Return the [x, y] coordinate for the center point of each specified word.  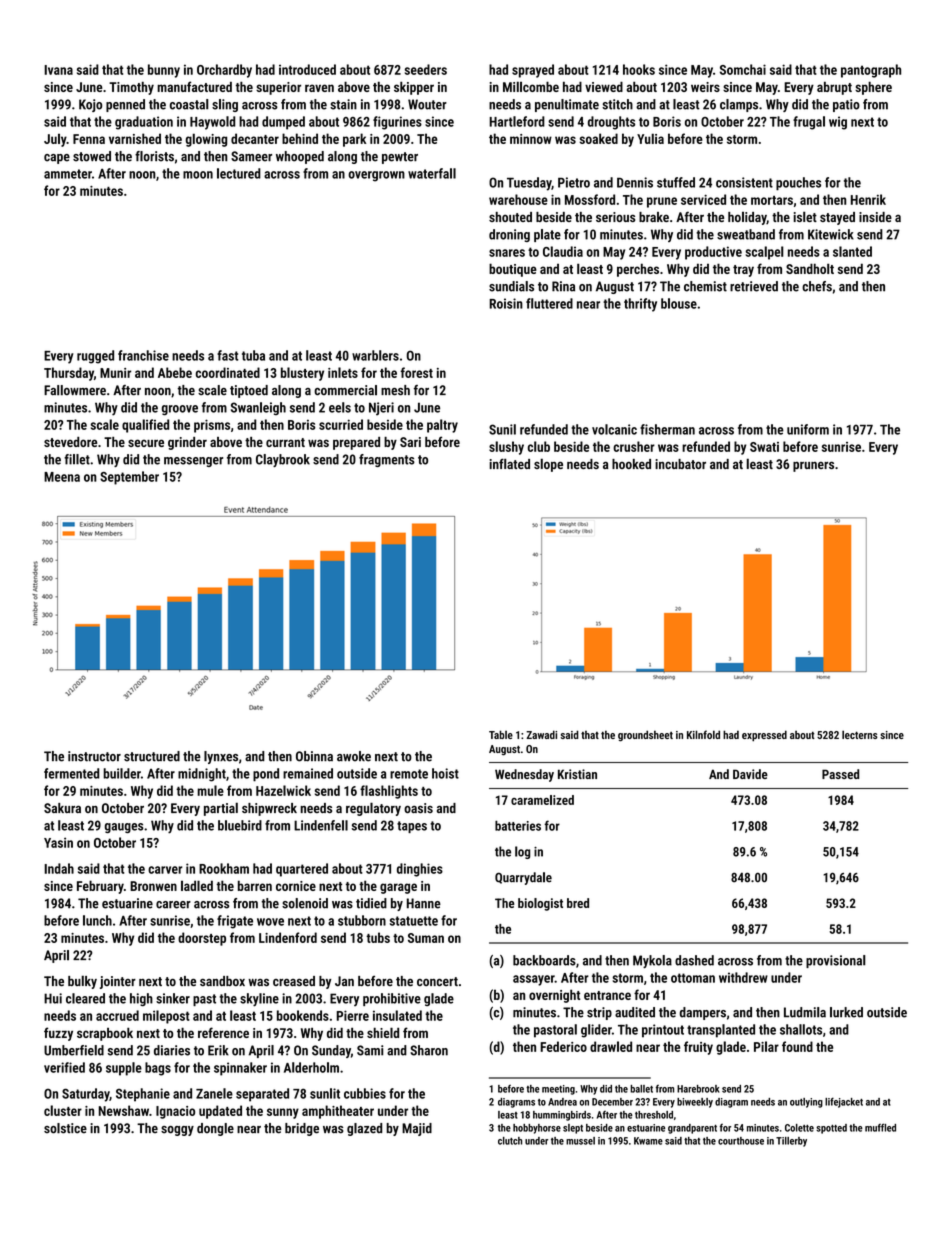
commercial [345, 390]
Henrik [868, 199]
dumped [283, 123]
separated [262, 1095]
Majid [417, 1129]
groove [180, 410]
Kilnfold [703, 734]
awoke [354, 756]
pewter [400, 158]
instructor [94, 756]
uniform [808, 429]
